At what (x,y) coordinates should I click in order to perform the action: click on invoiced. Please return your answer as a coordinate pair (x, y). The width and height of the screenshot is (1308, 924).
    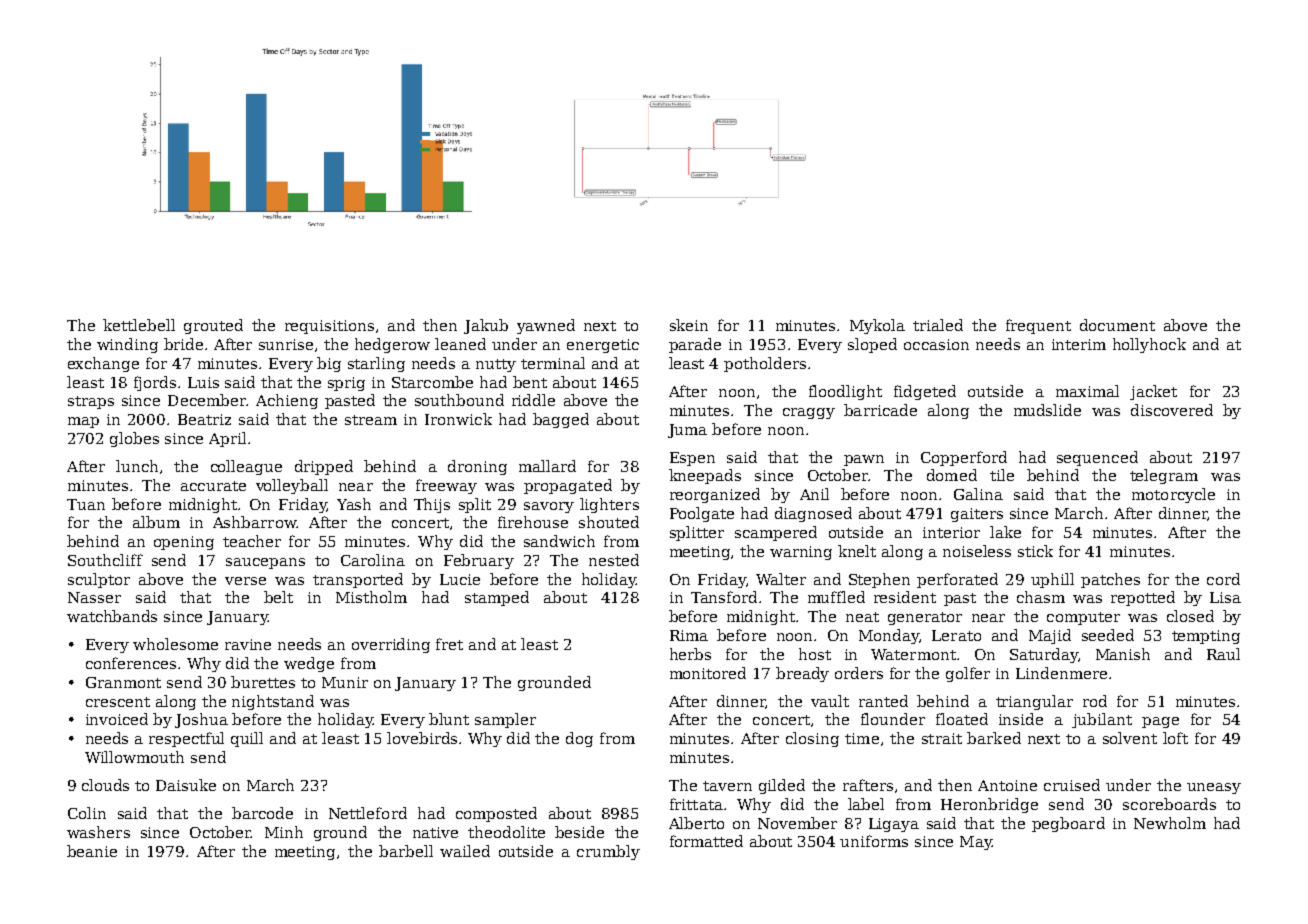
    Looking at the image, I should click on (117, 719).
